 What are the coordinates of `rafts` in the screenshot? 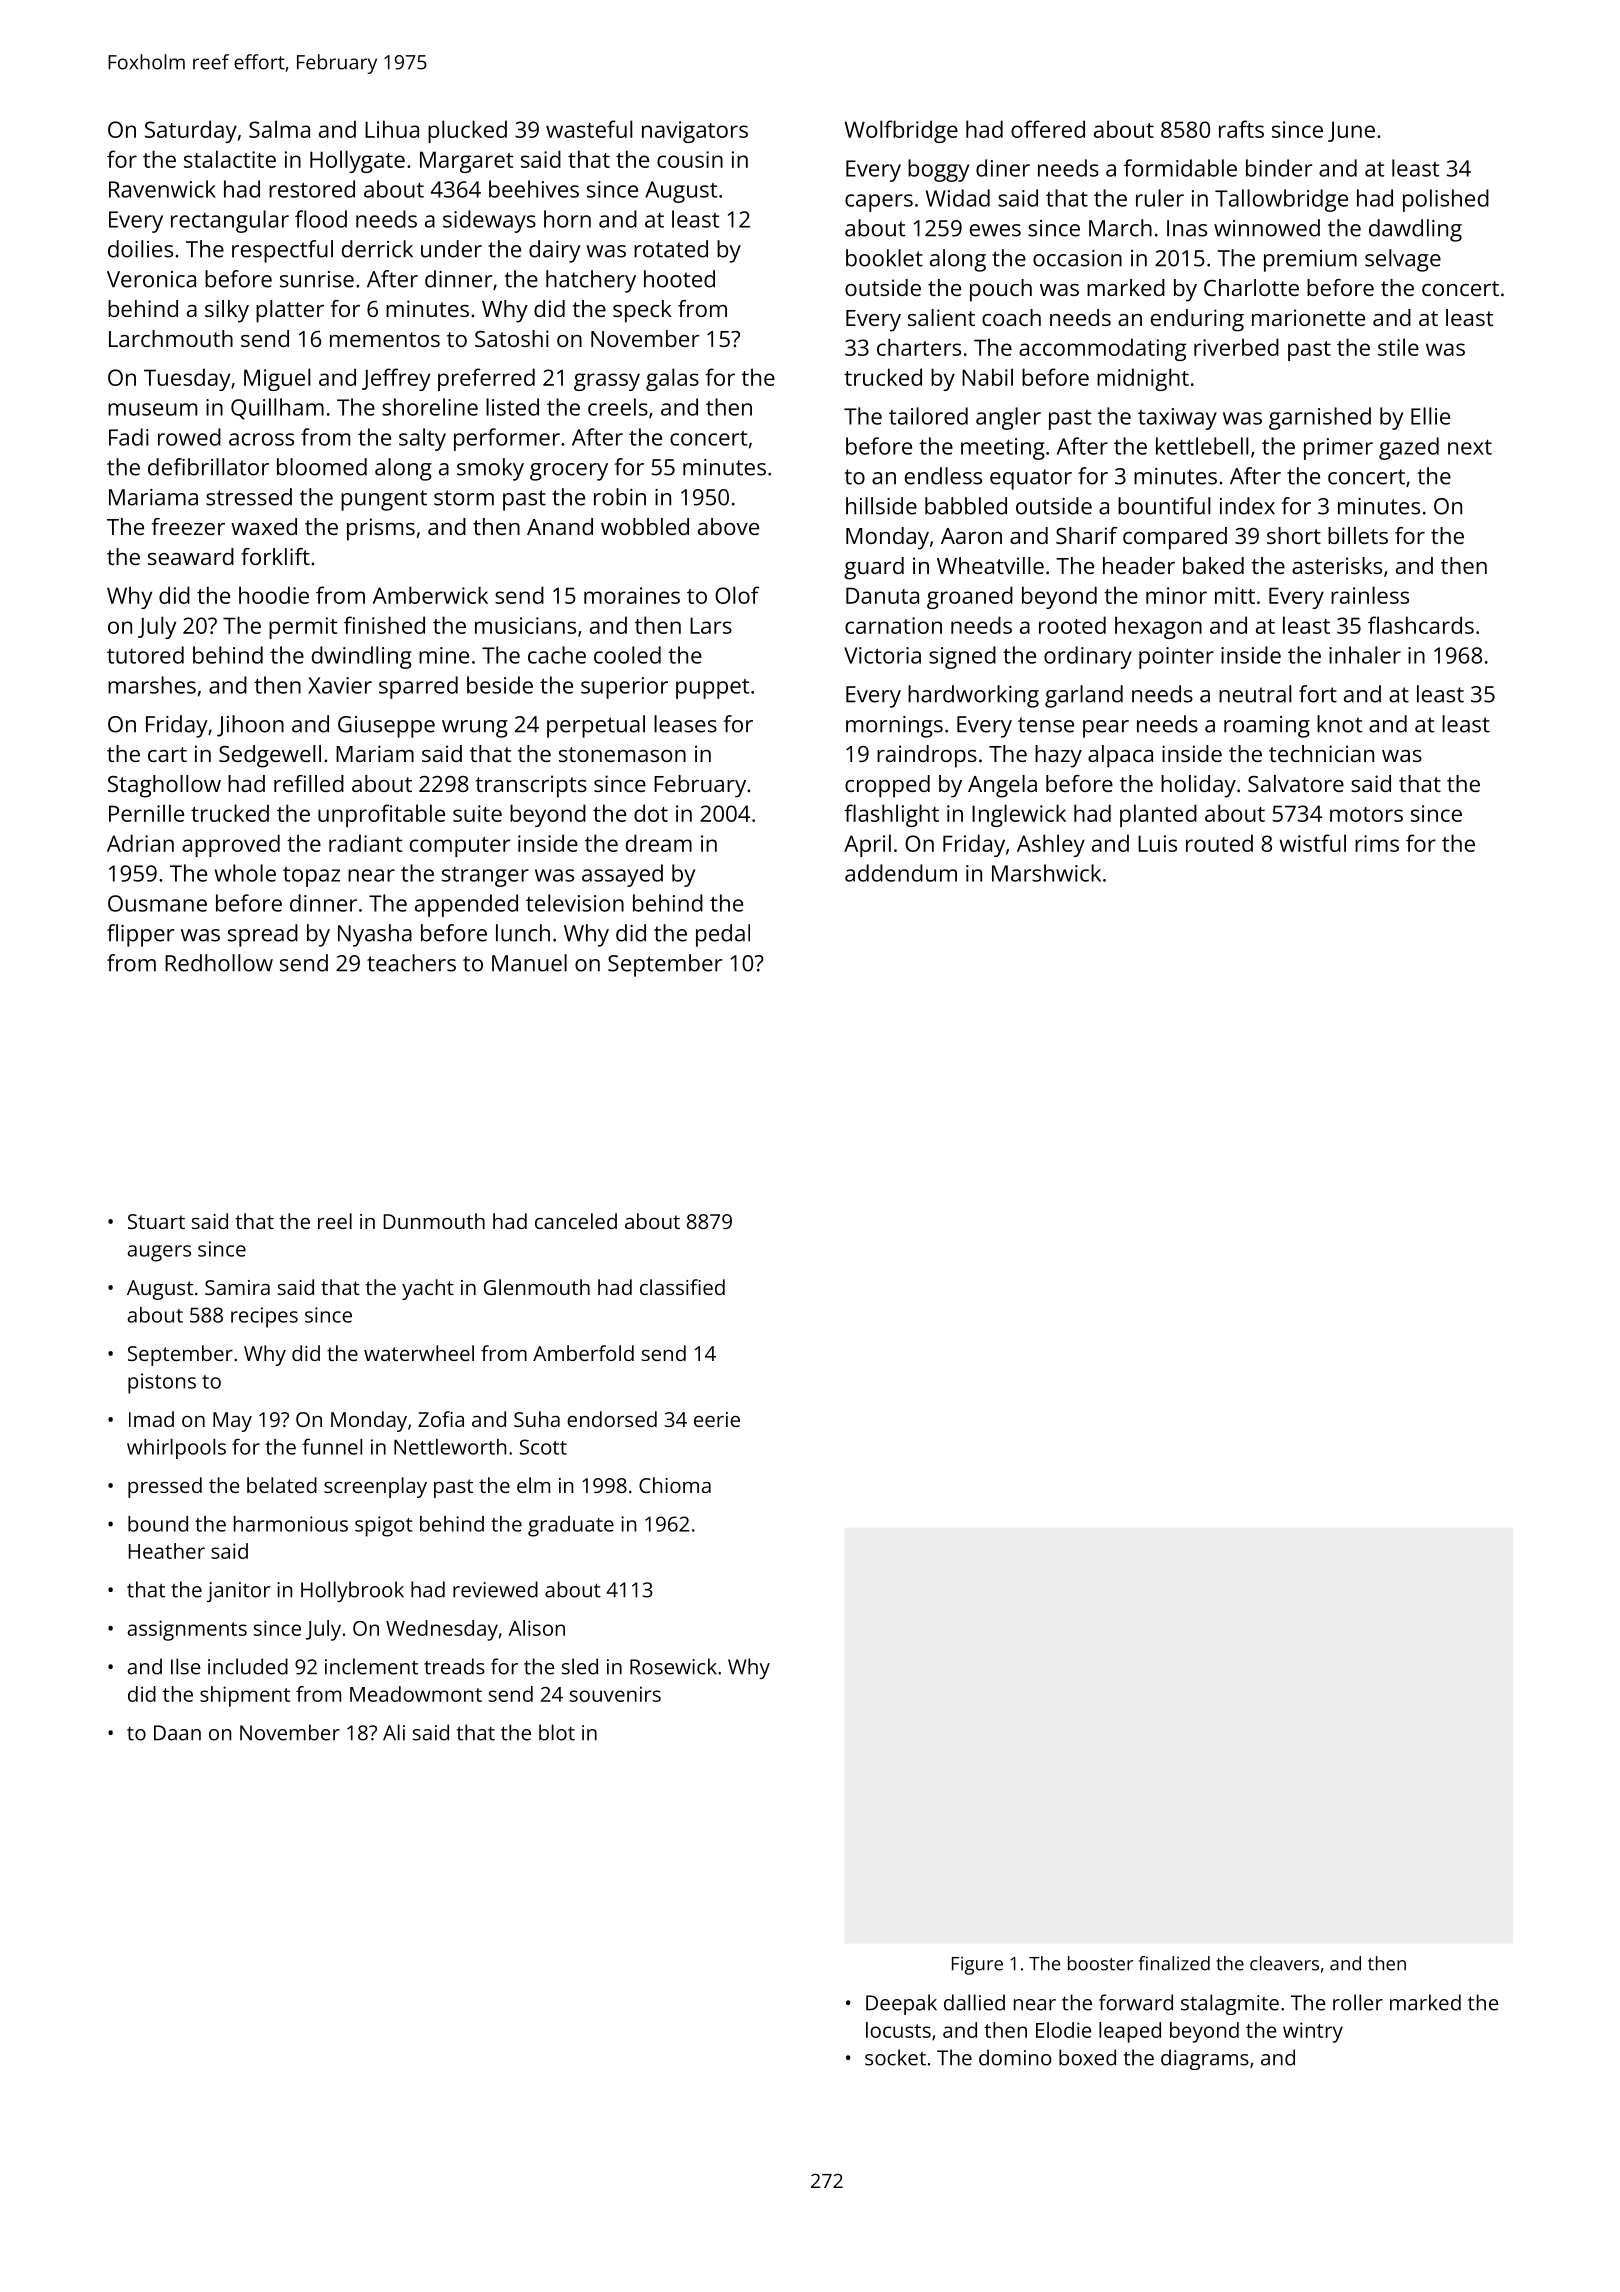 It's located at (1241, 129).
